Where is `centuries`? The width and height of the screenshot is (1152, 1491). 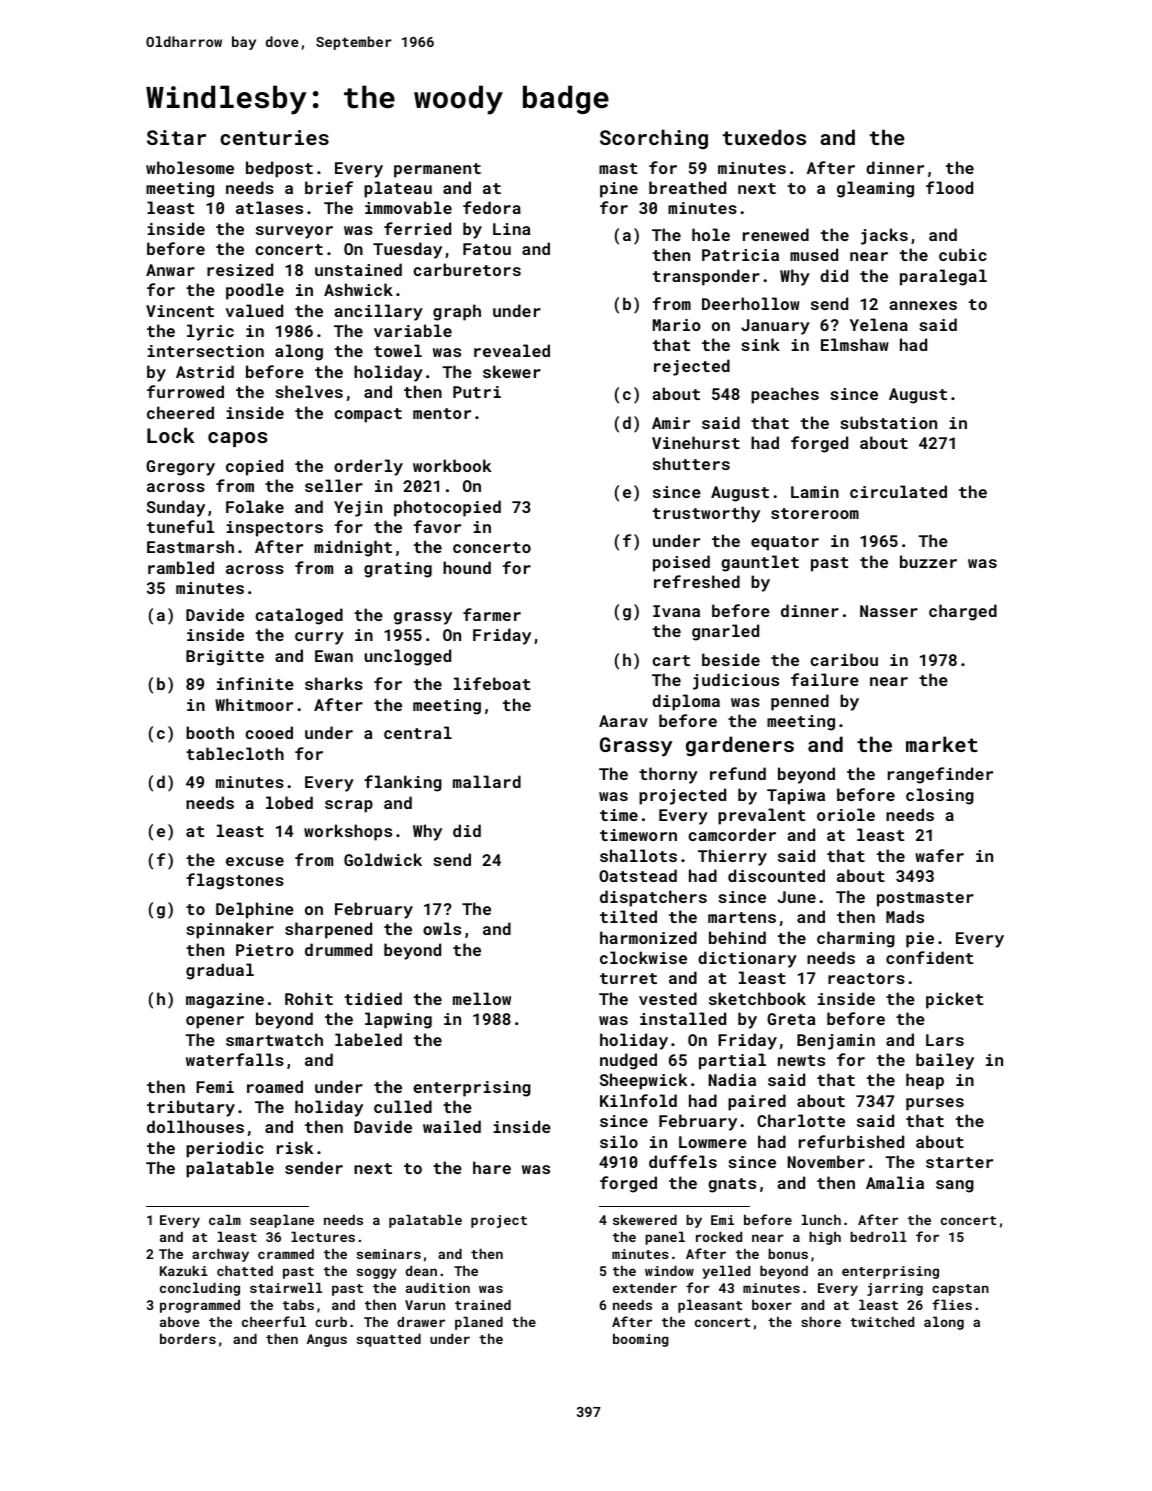 centuries is located at coordinates (274, 137).
